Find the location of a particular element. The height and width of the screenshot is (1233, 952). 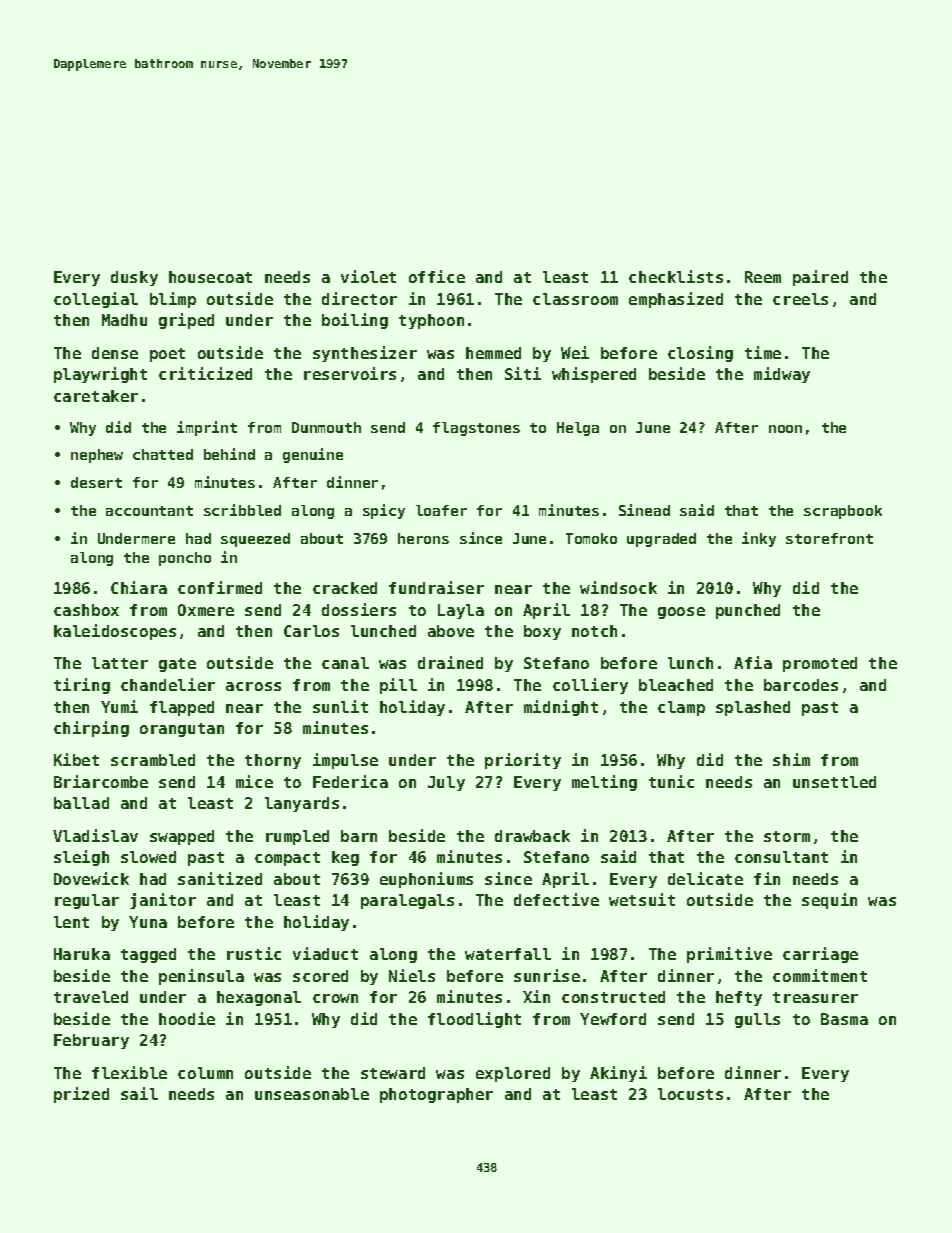

lent is located at coordinates (71, 922).
